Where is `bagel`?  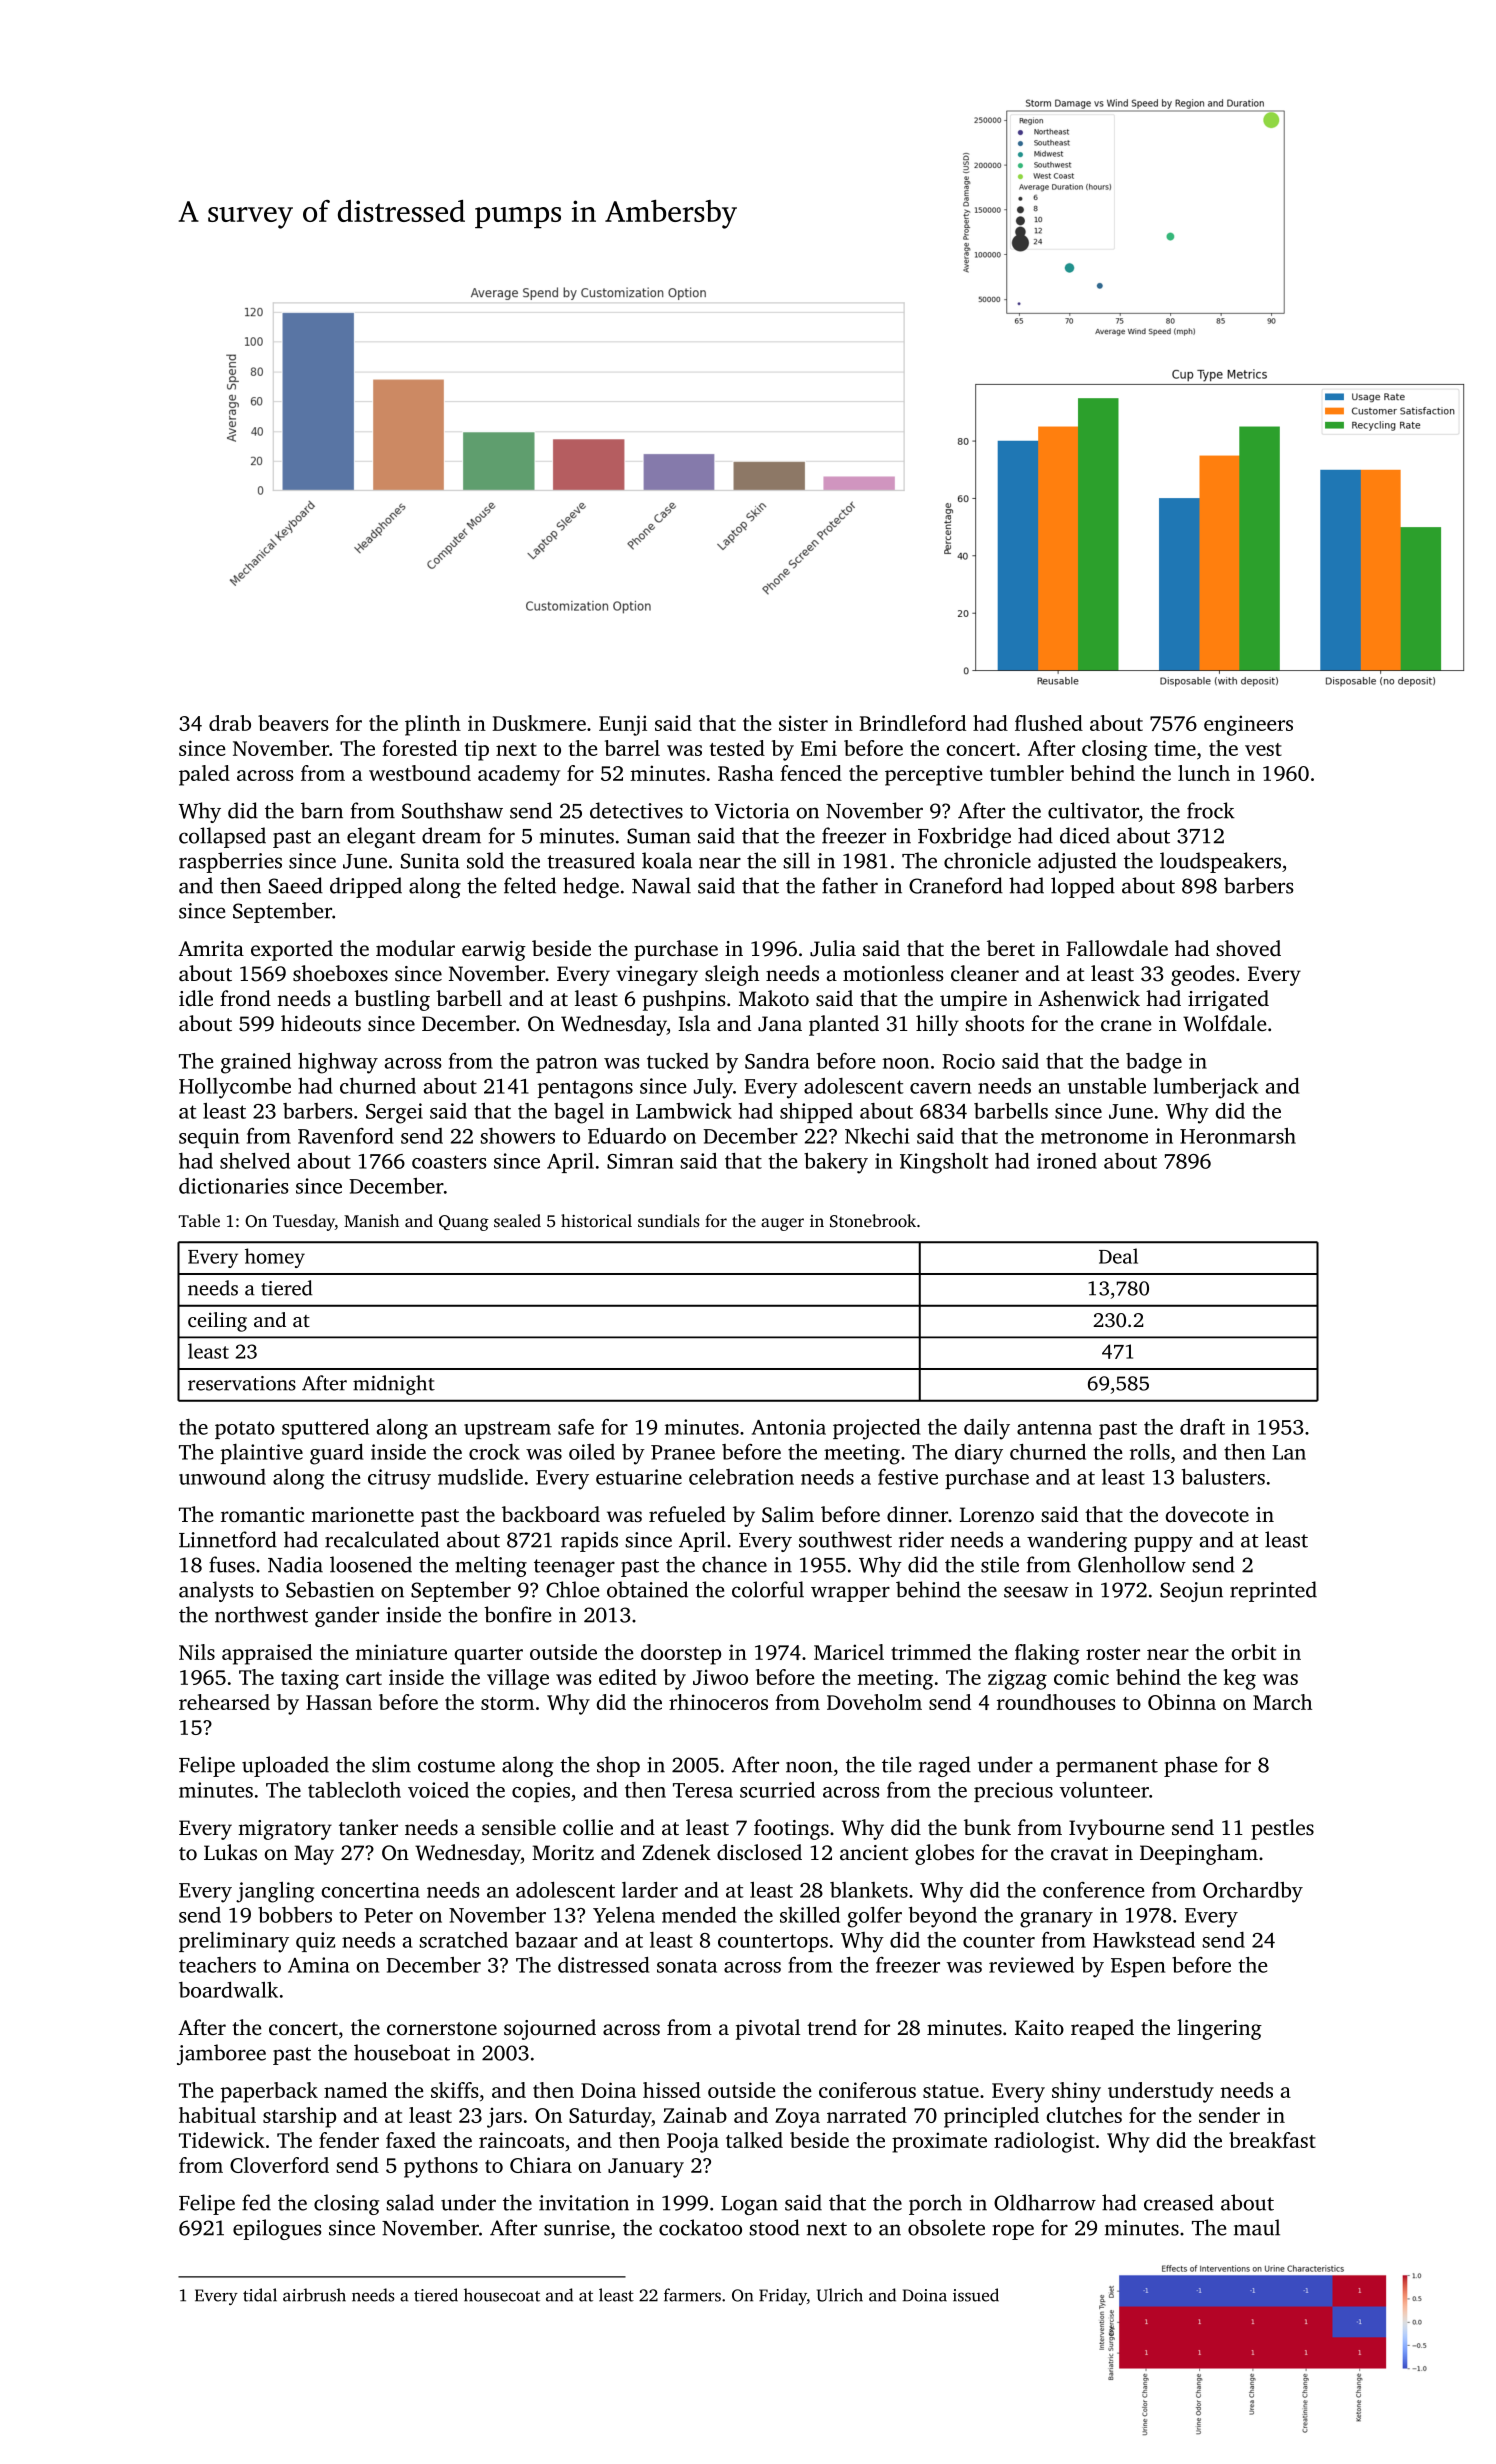 bagel is located at coordinates (579, 1113).
